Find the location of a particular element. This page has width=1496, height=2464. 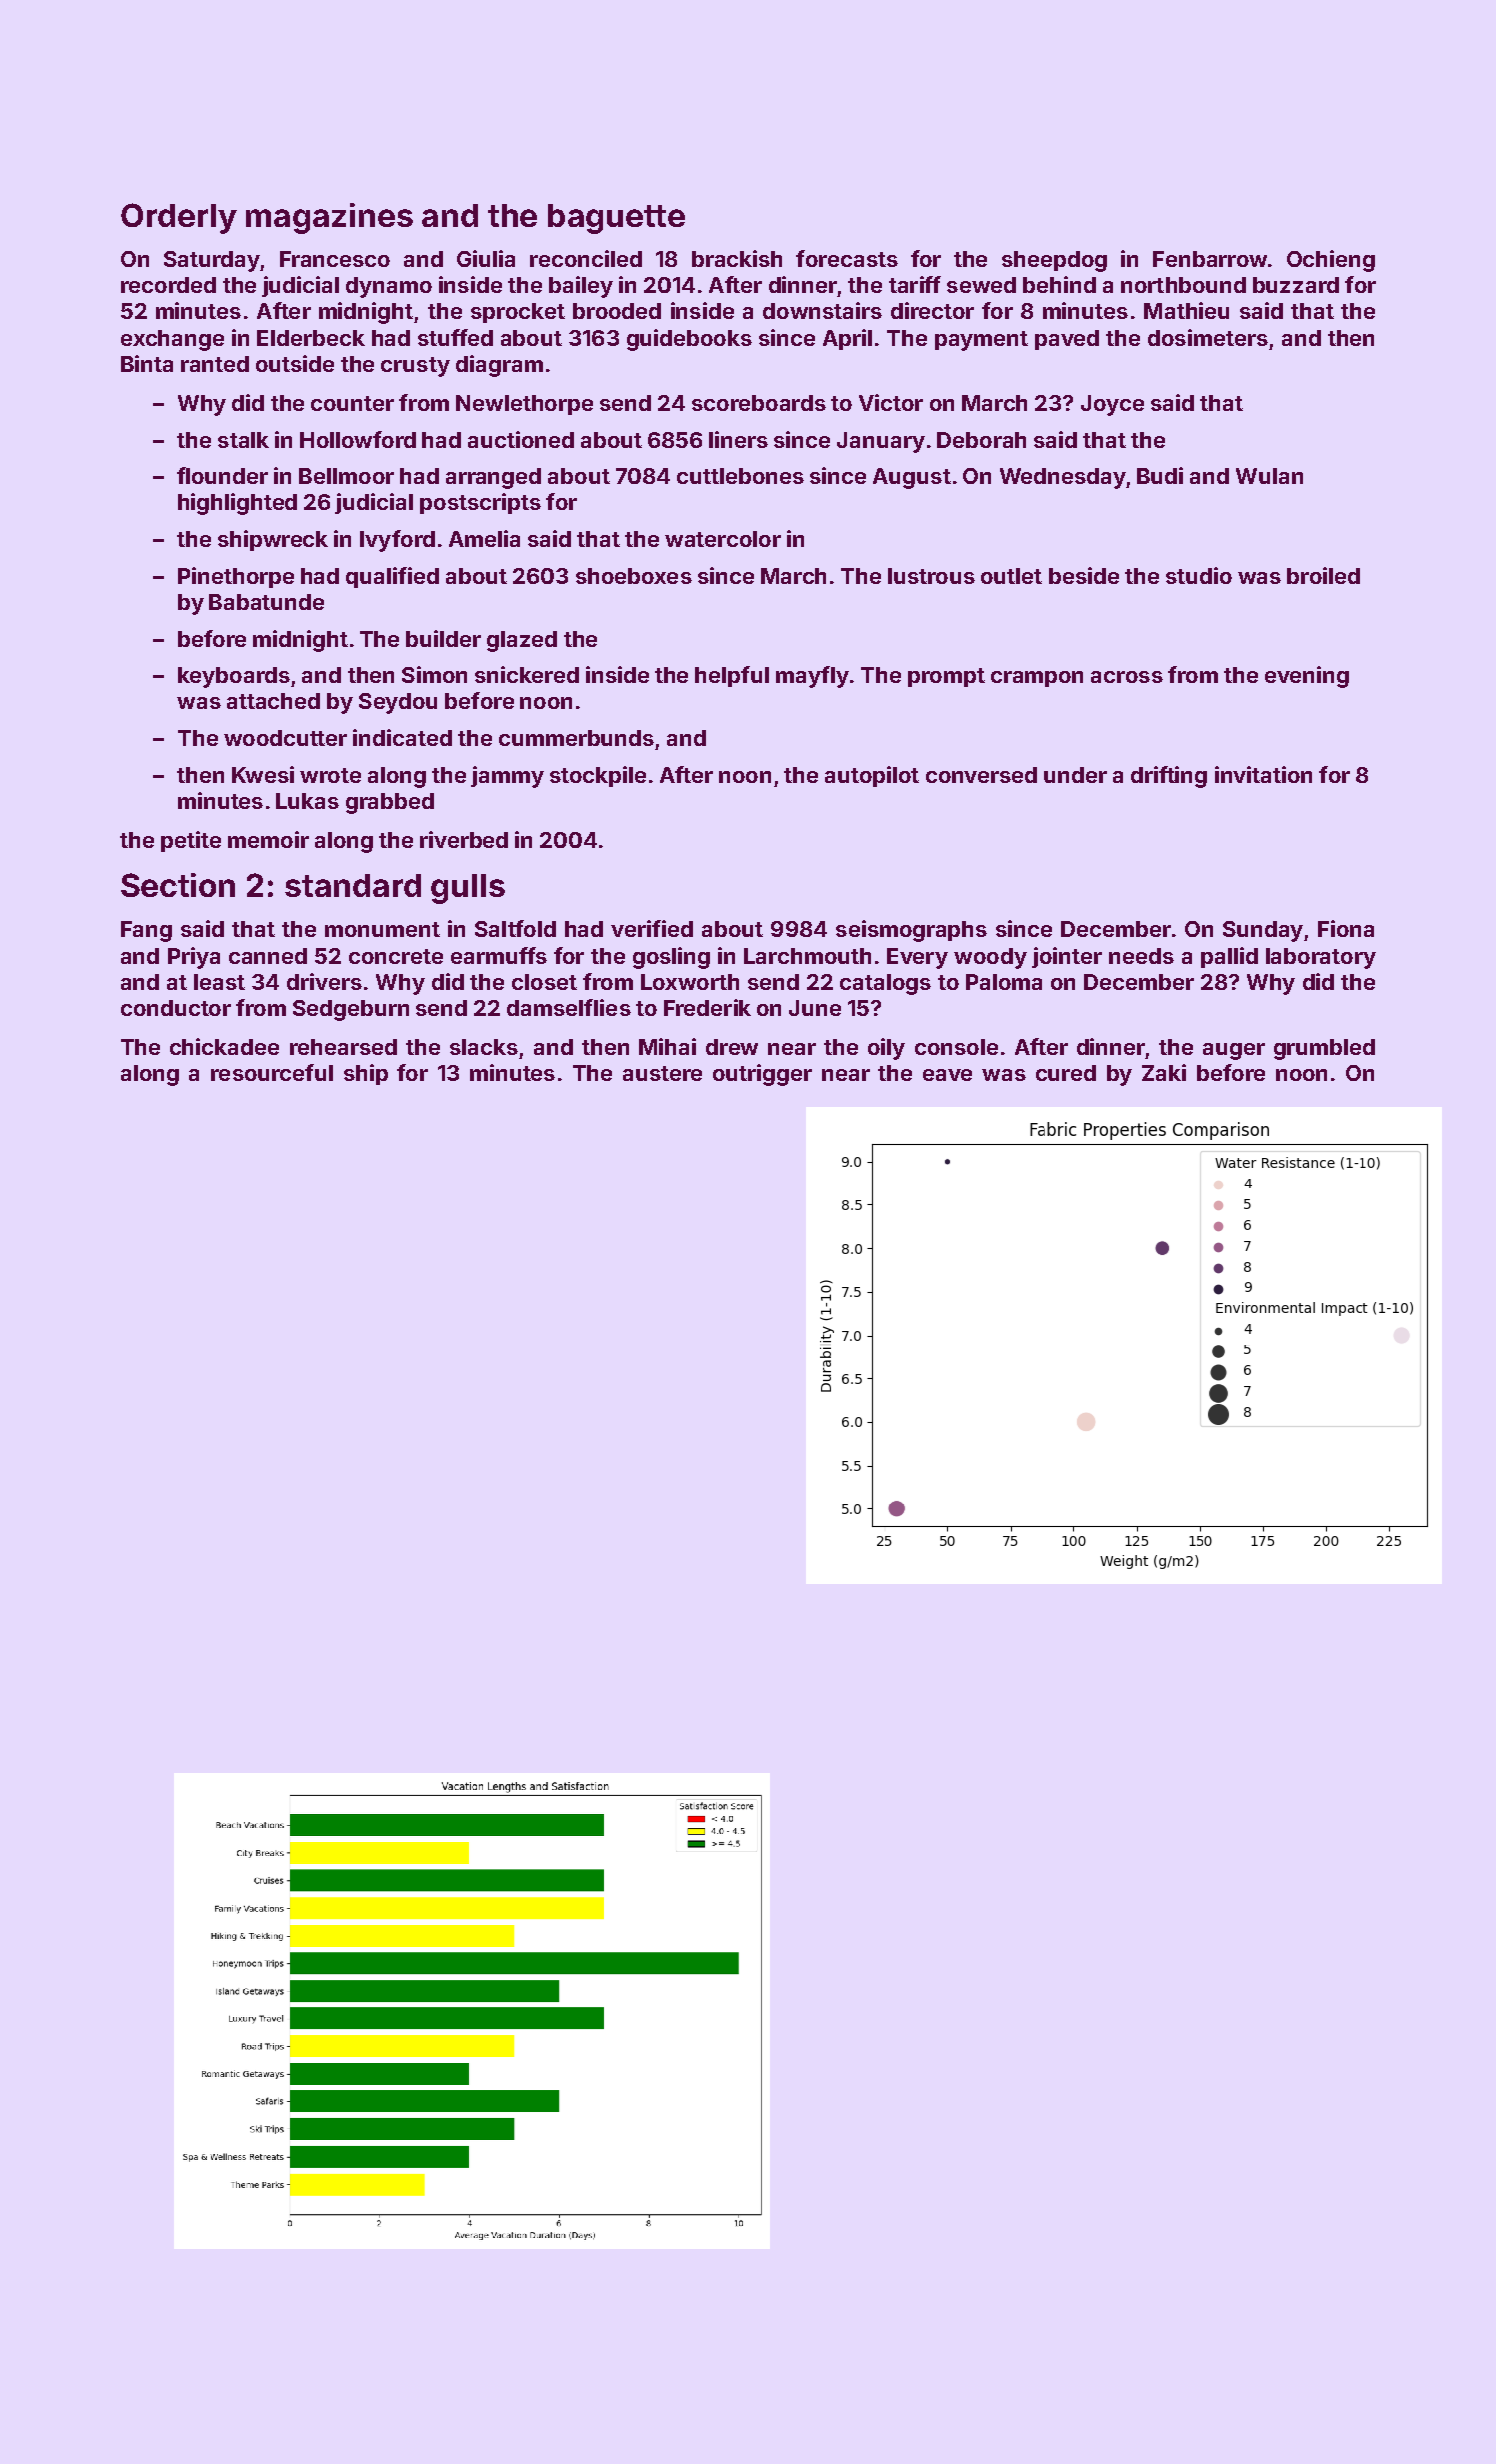

slacks is located at coordinates (484, 1047).
